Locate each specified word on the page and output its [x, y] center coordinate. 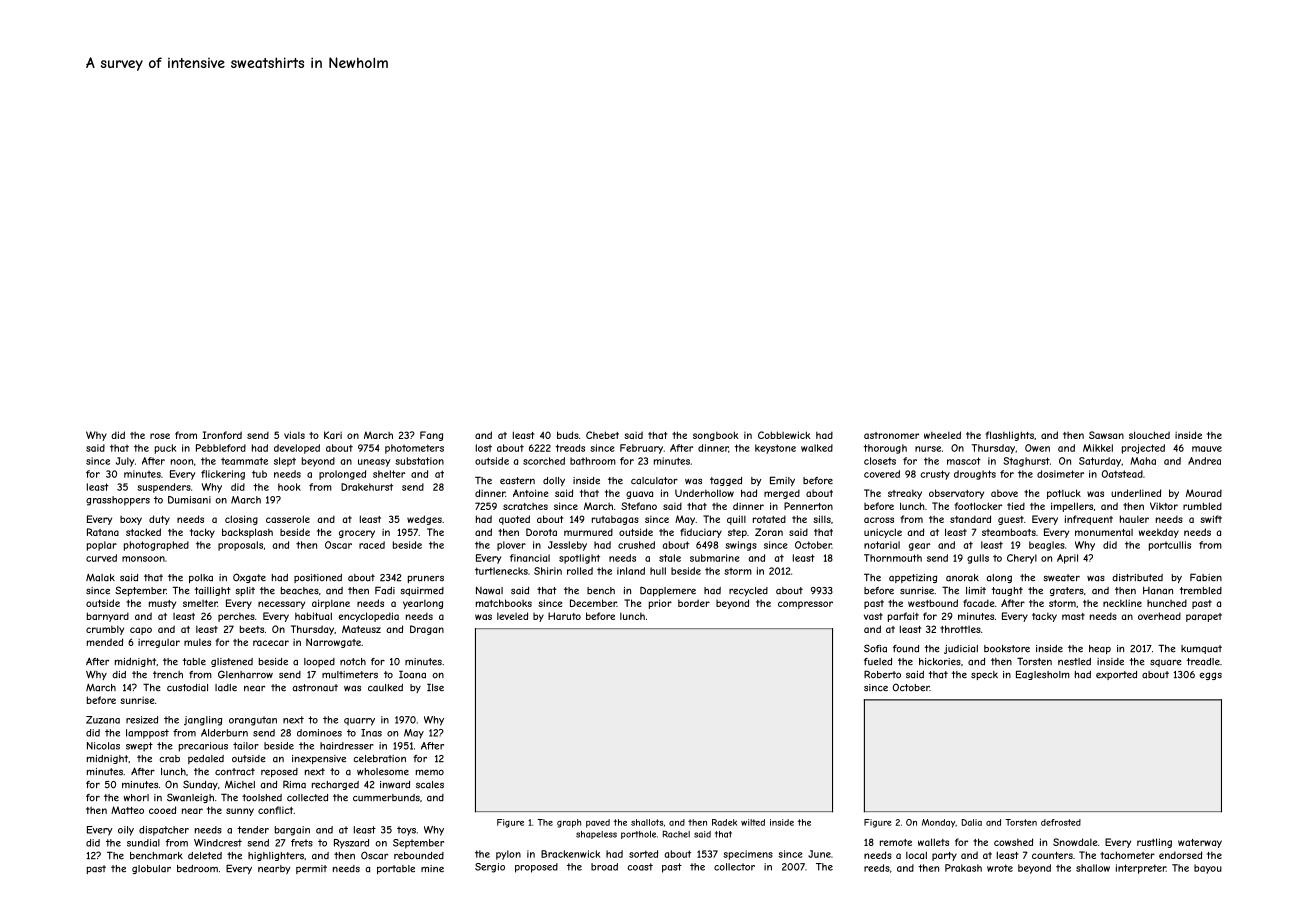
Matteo [127, 810]
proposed [536, 868]
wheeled [942, 435]
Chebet [602, 435]
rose [160, 436]
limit [976, 590]
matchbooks [504, 603]
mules [197, 642]
